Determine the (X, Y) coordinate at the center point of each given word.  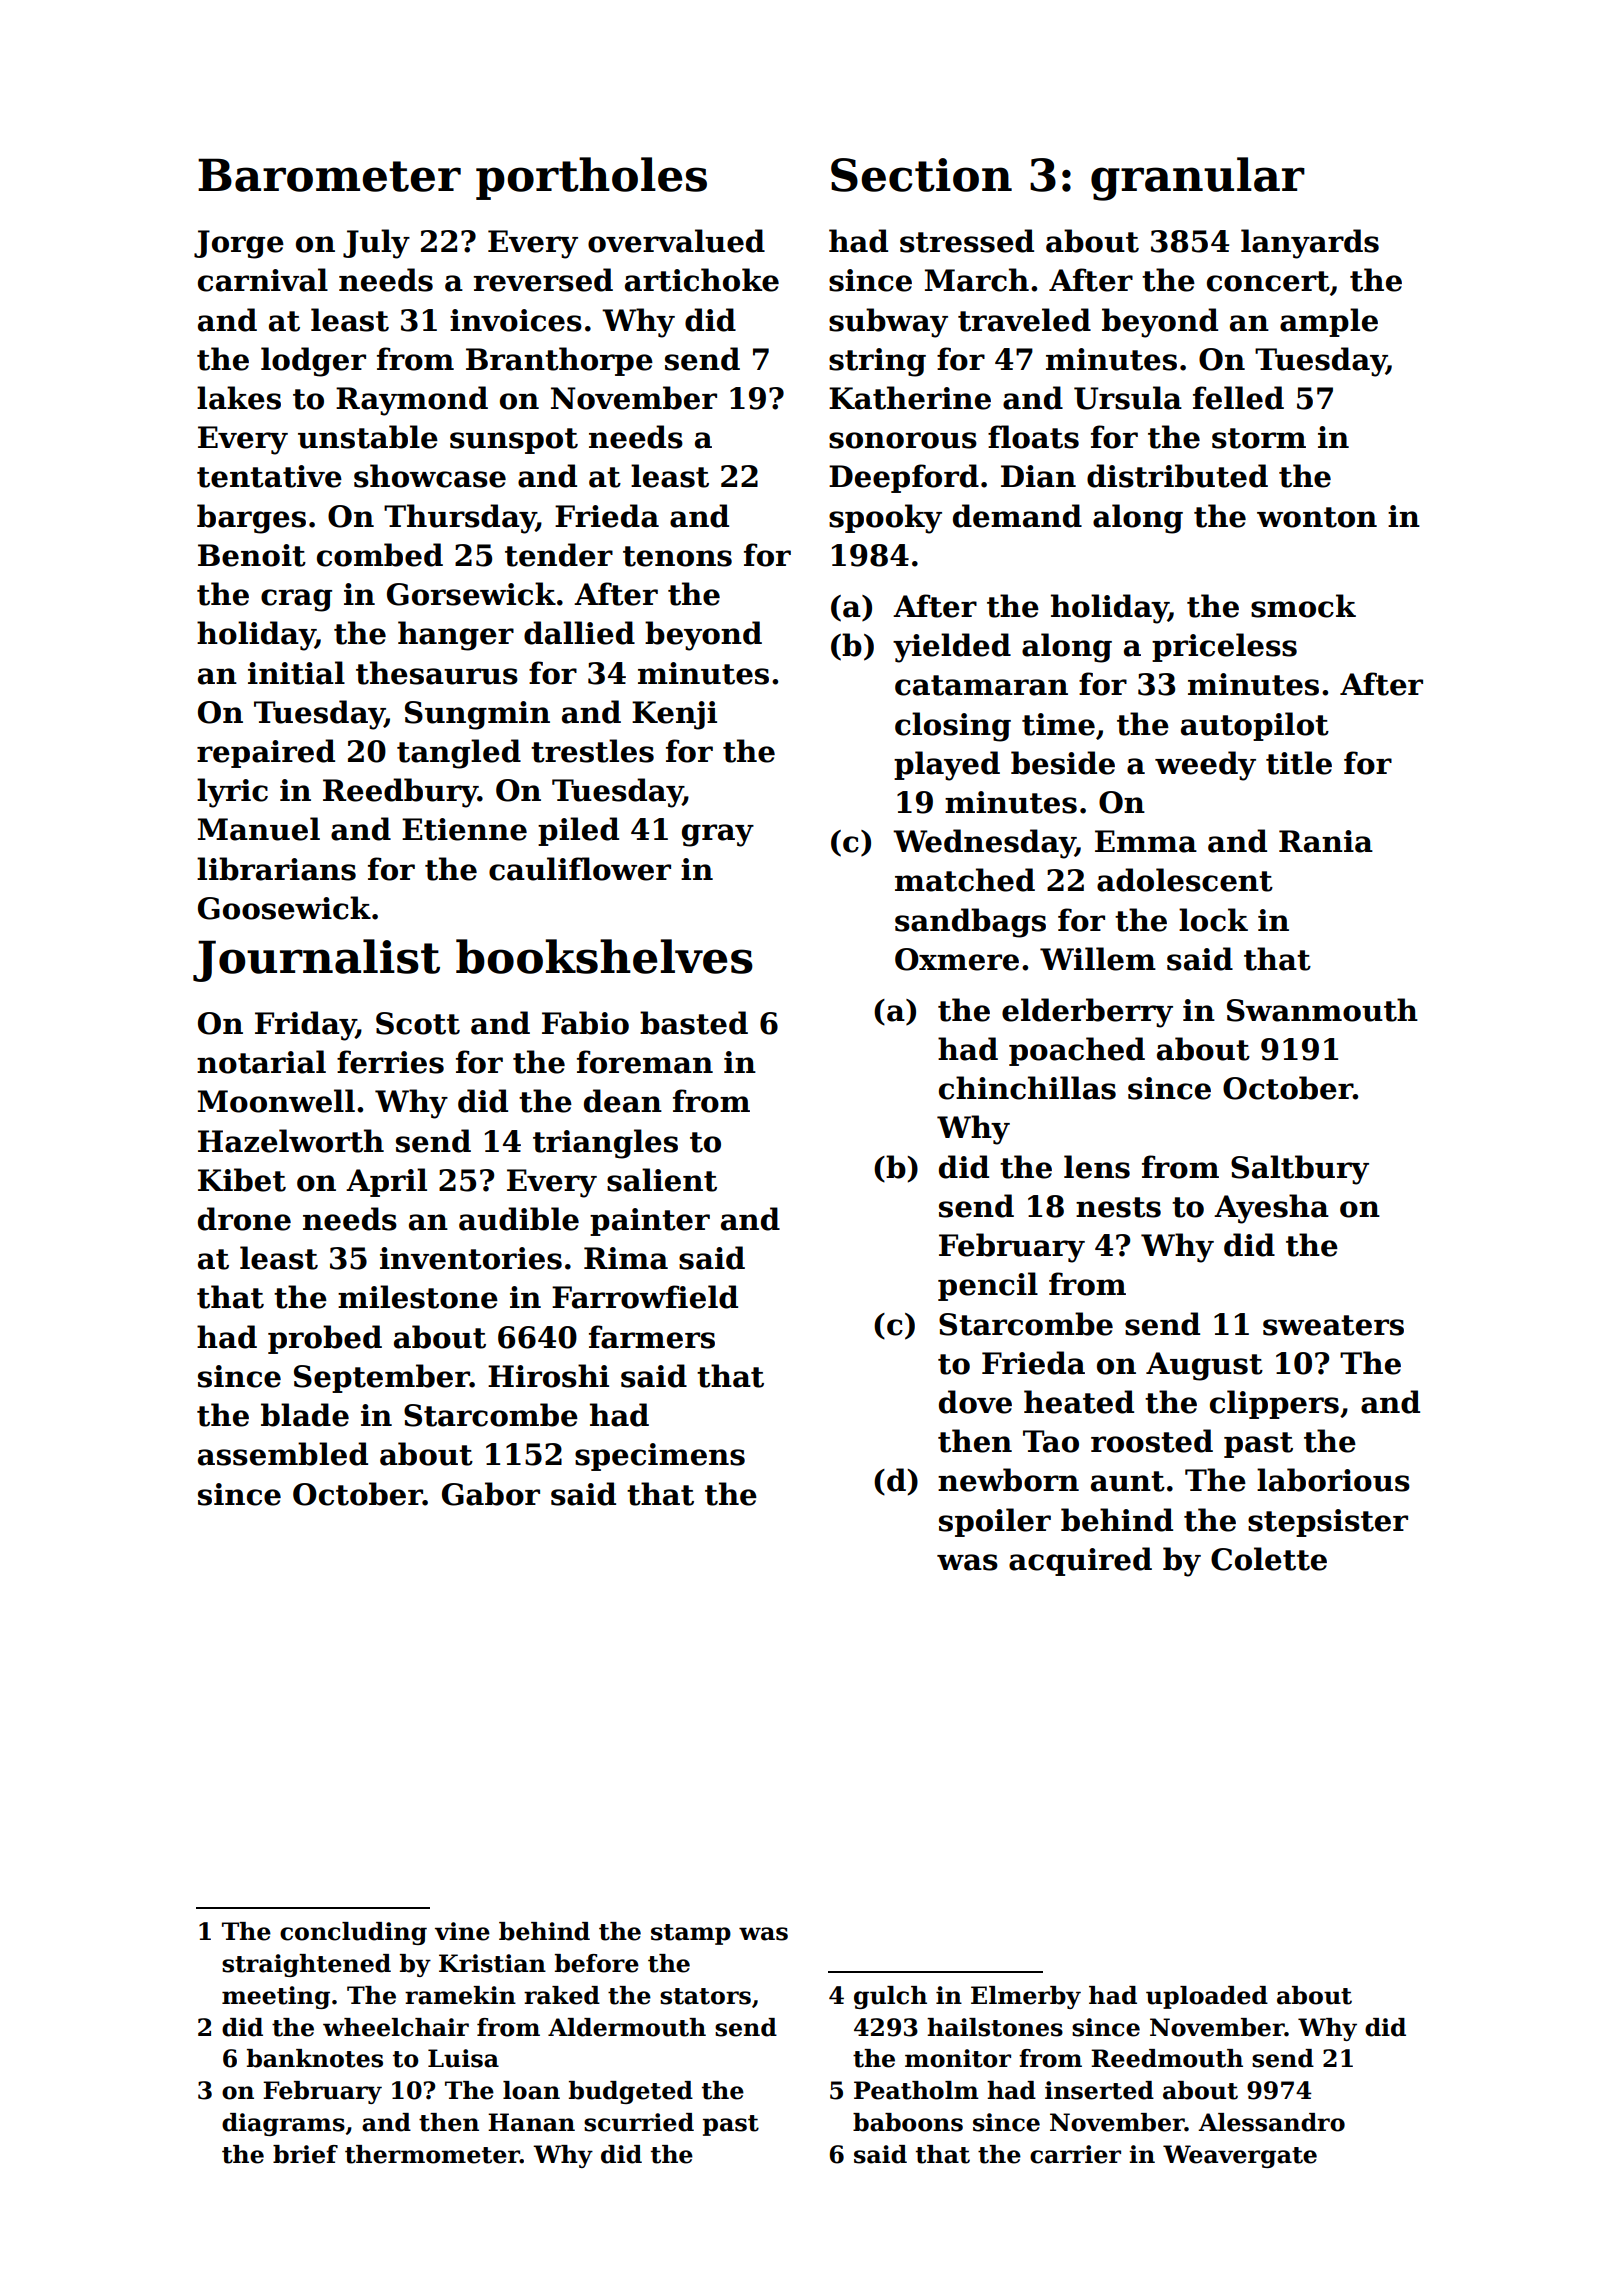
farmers (652, 1337)
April (386, 1182)
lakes (239, 398)
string (877, 362)
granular (1198, 179)
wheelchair (396, 2027)
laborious (1333, 1480)
